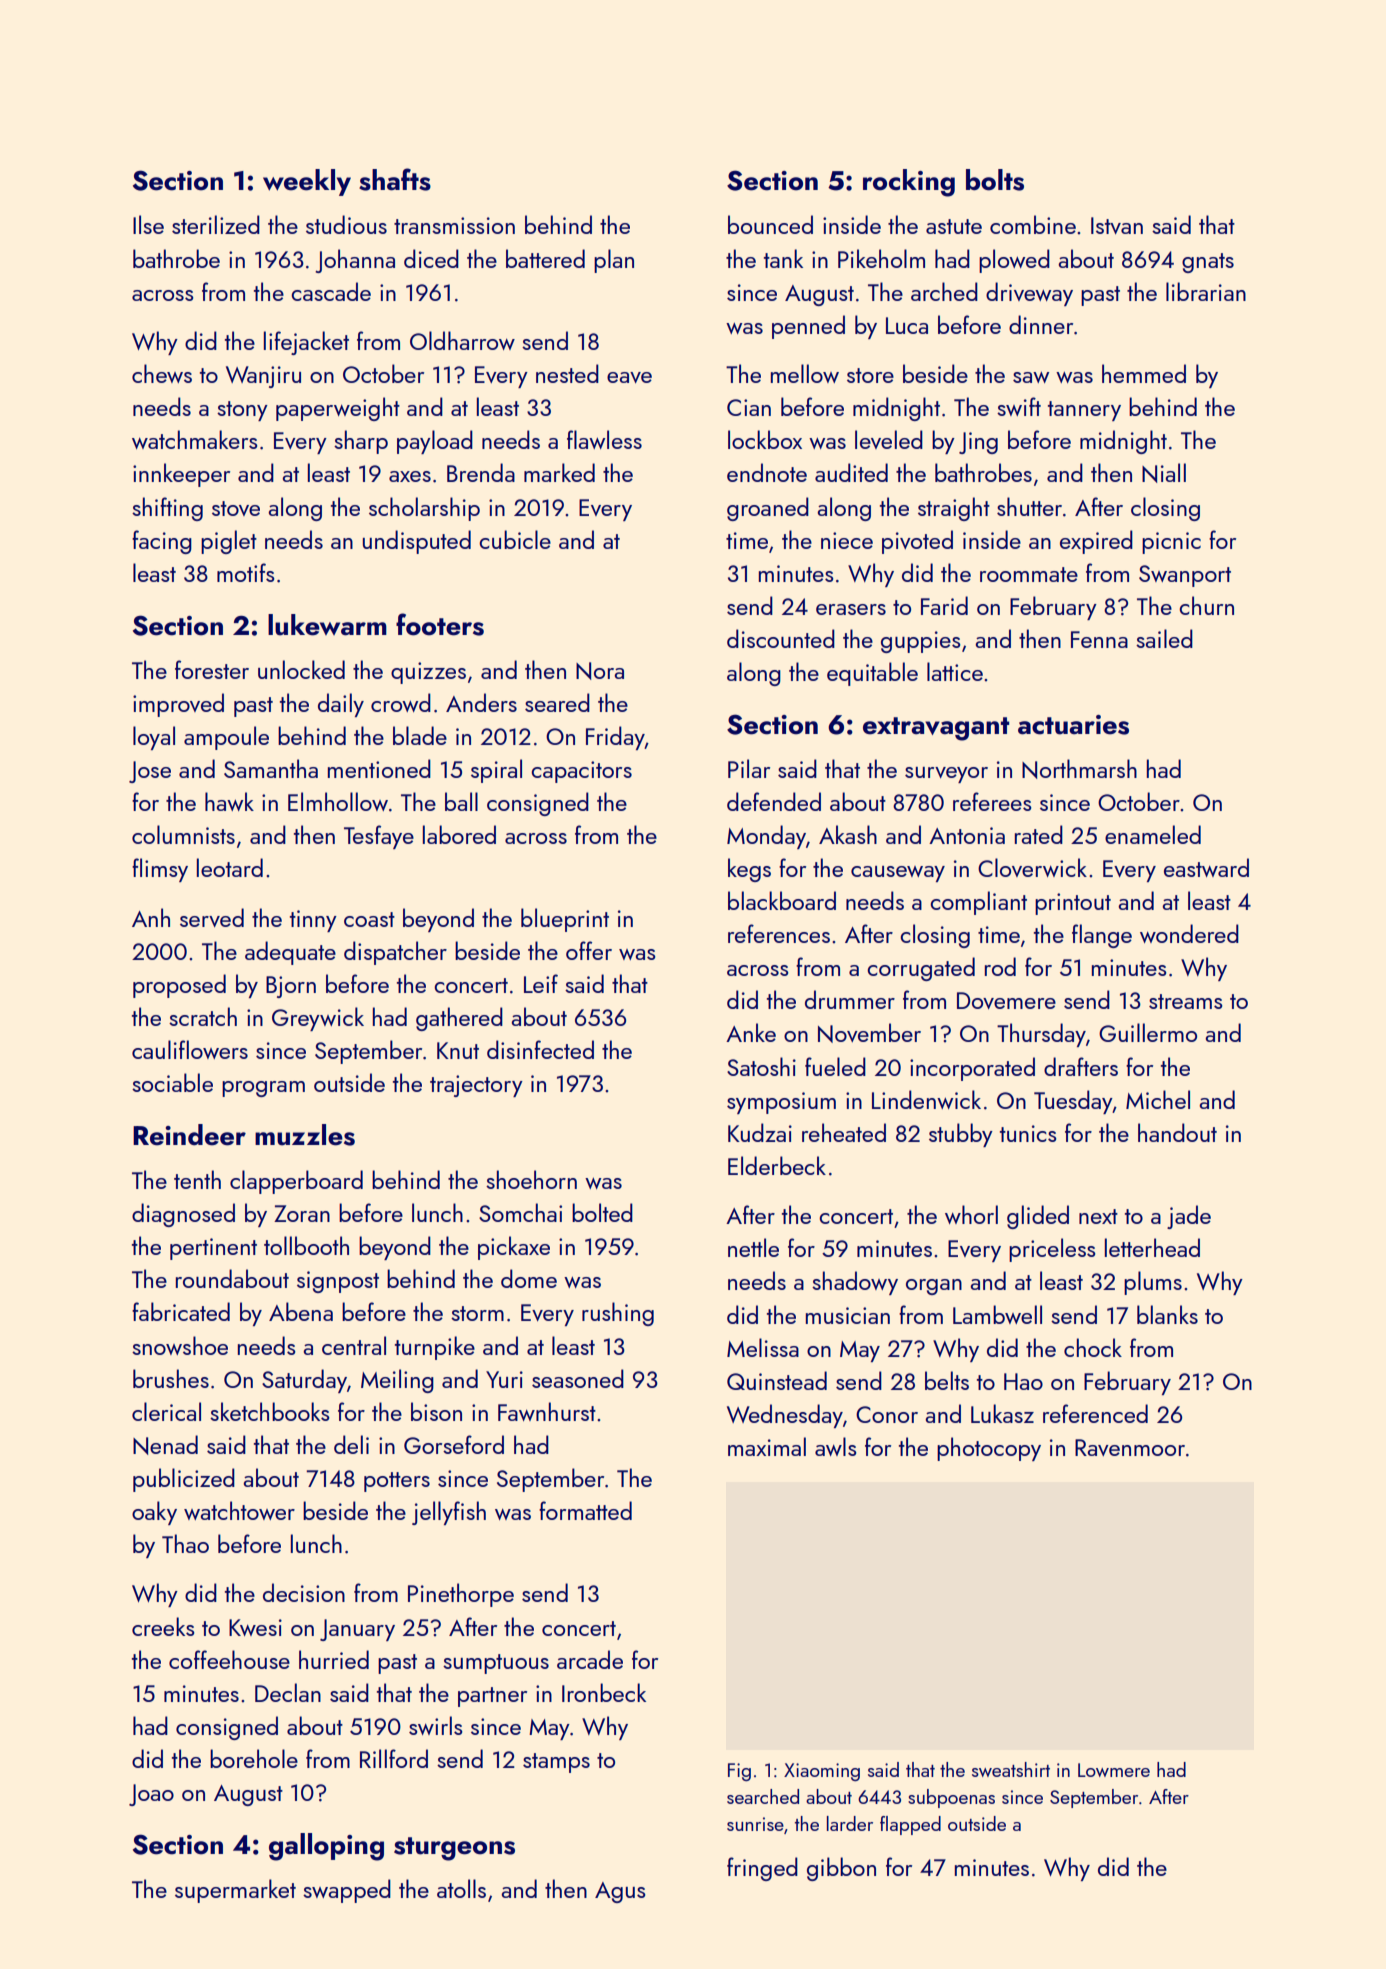 This screenshot has height=1969, width=1386. Describe the element at coordinates (440, 624) in the screenshot. I see `footers` at that location.
